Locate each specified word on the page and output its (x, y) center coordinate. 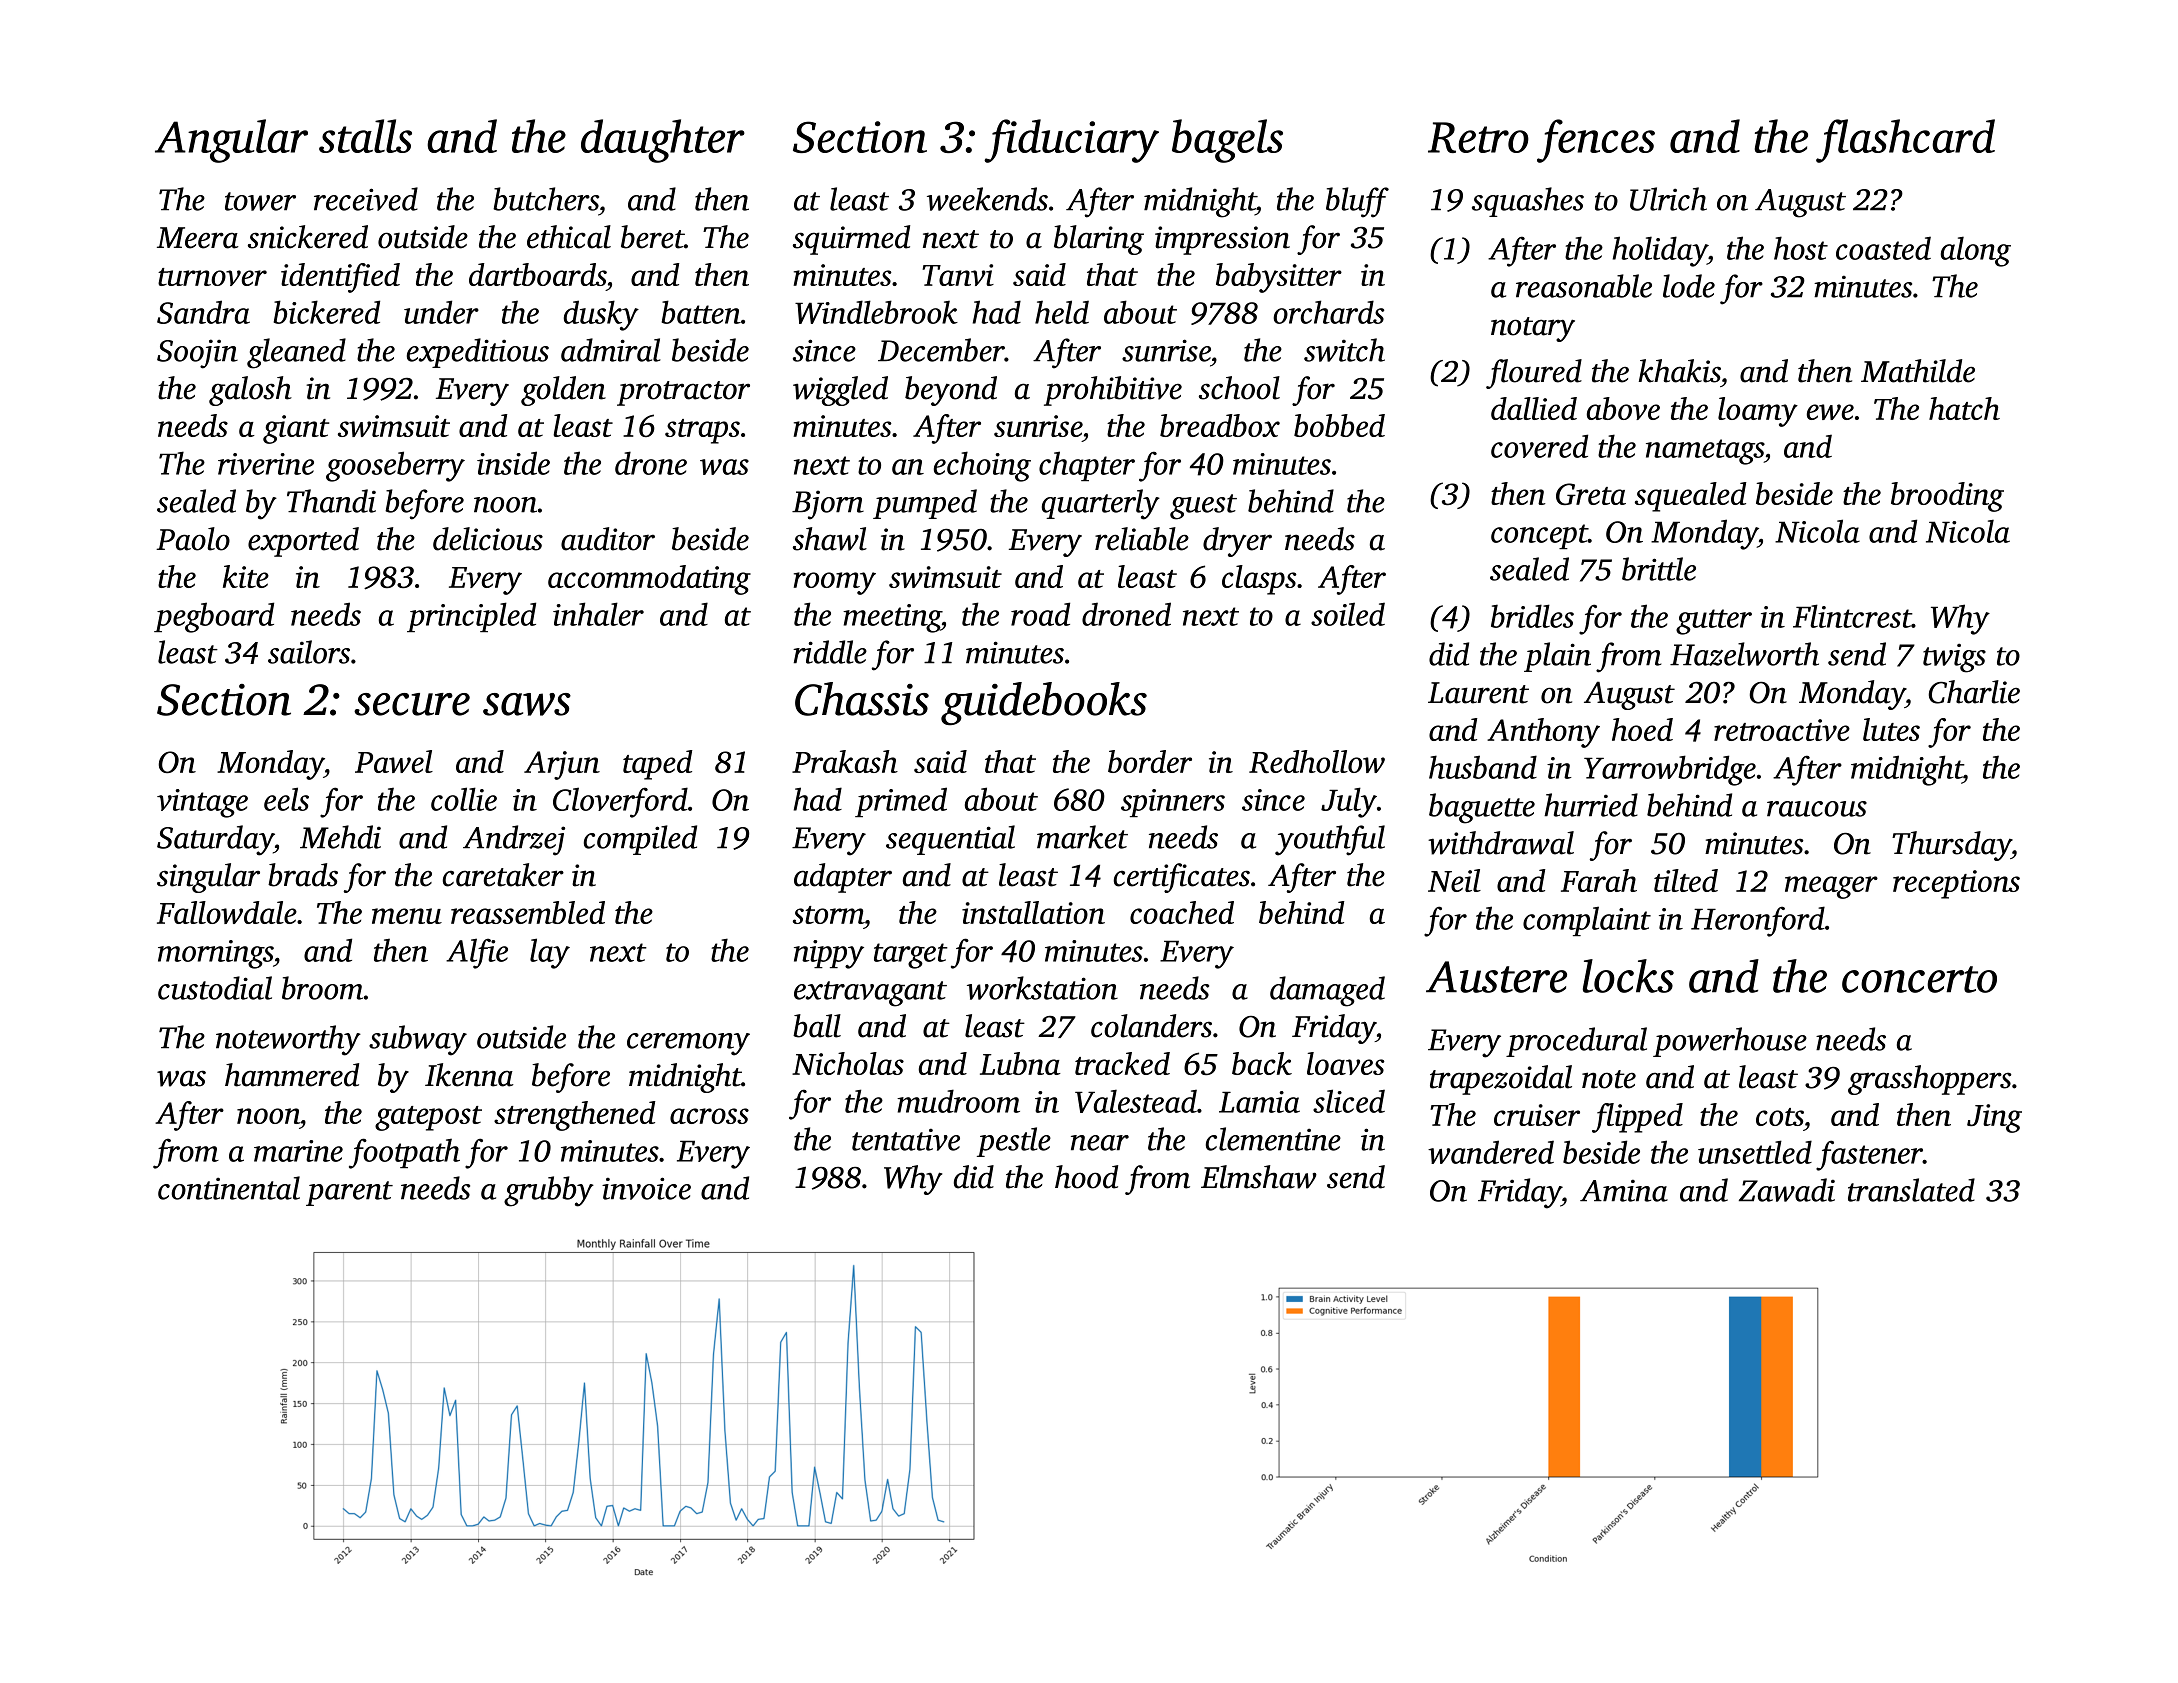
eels (286, 799)
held (1062, 312)
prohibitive (1113, 391)
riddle (830, 652)
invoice (646, 1188)
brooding (1947, 497)
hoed (1642, 729)
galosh (250, 391)
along (1976, 251)
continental (229, 1188)
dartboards (537, 274)
